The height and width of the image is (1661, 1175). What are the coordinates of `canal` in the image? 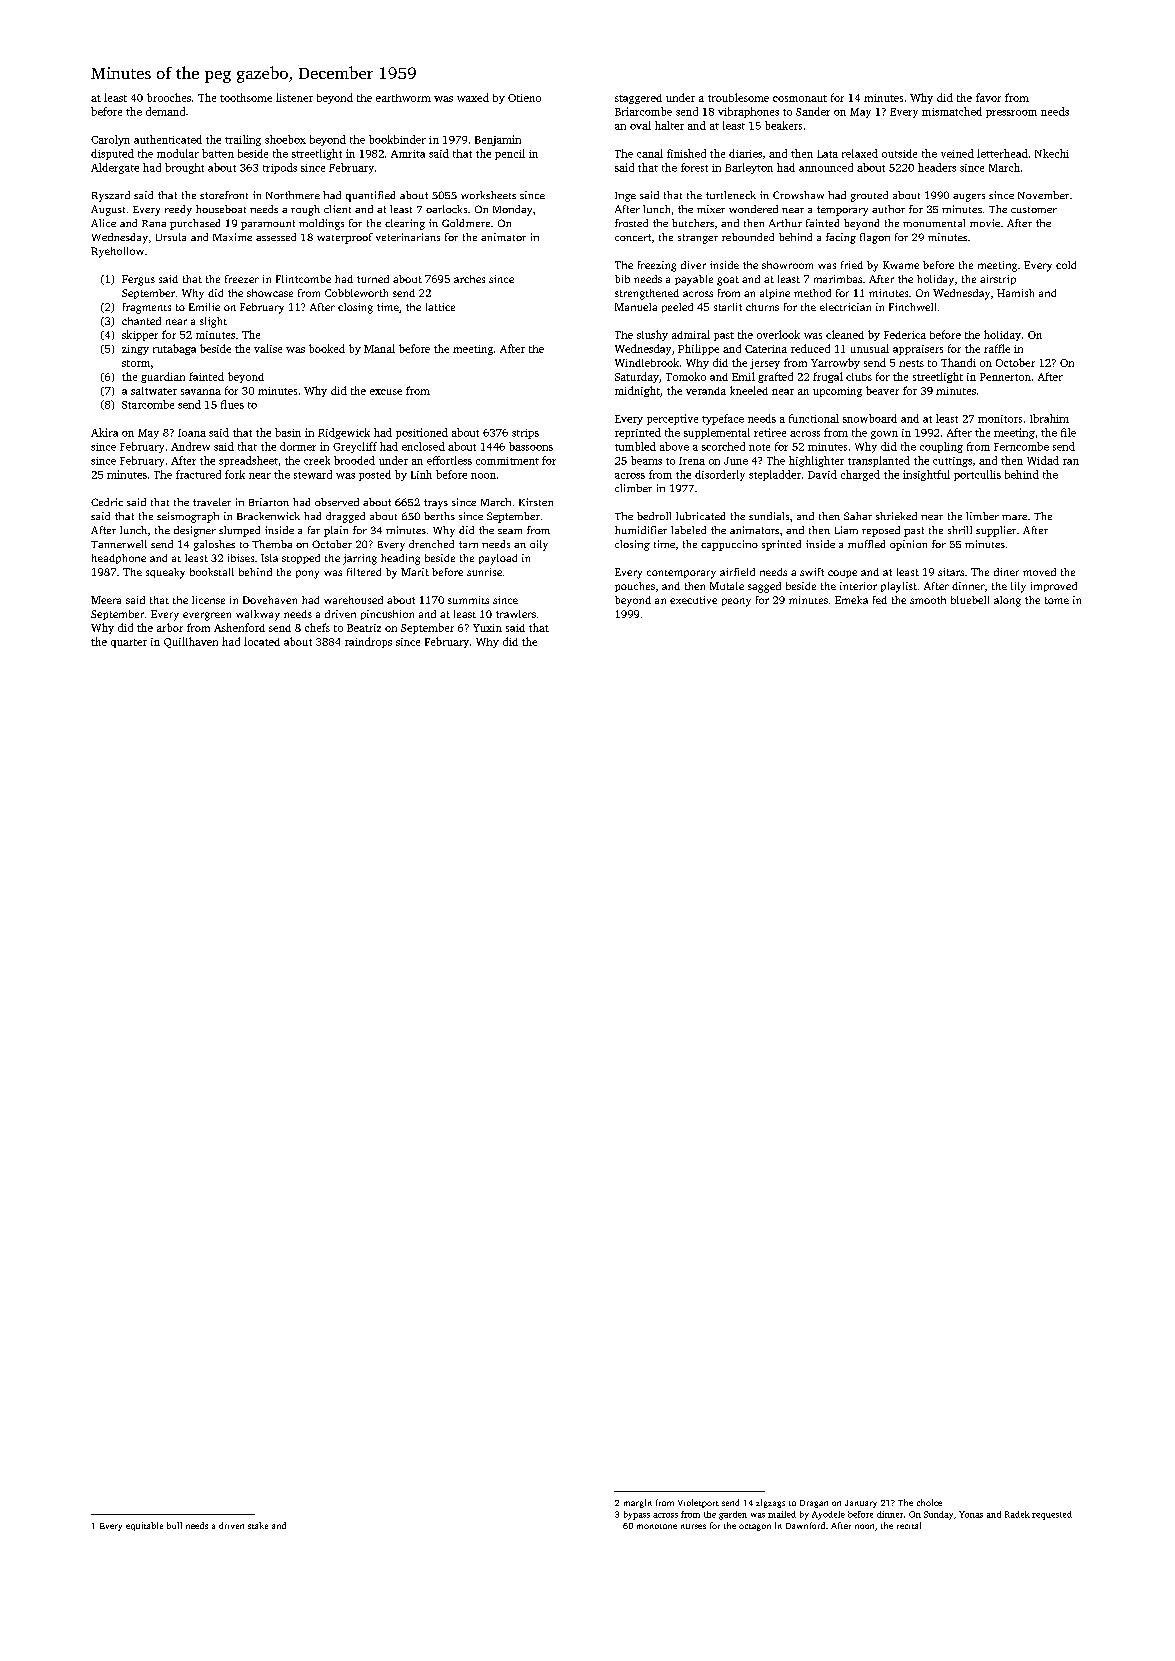 It's located at (650, 153).
